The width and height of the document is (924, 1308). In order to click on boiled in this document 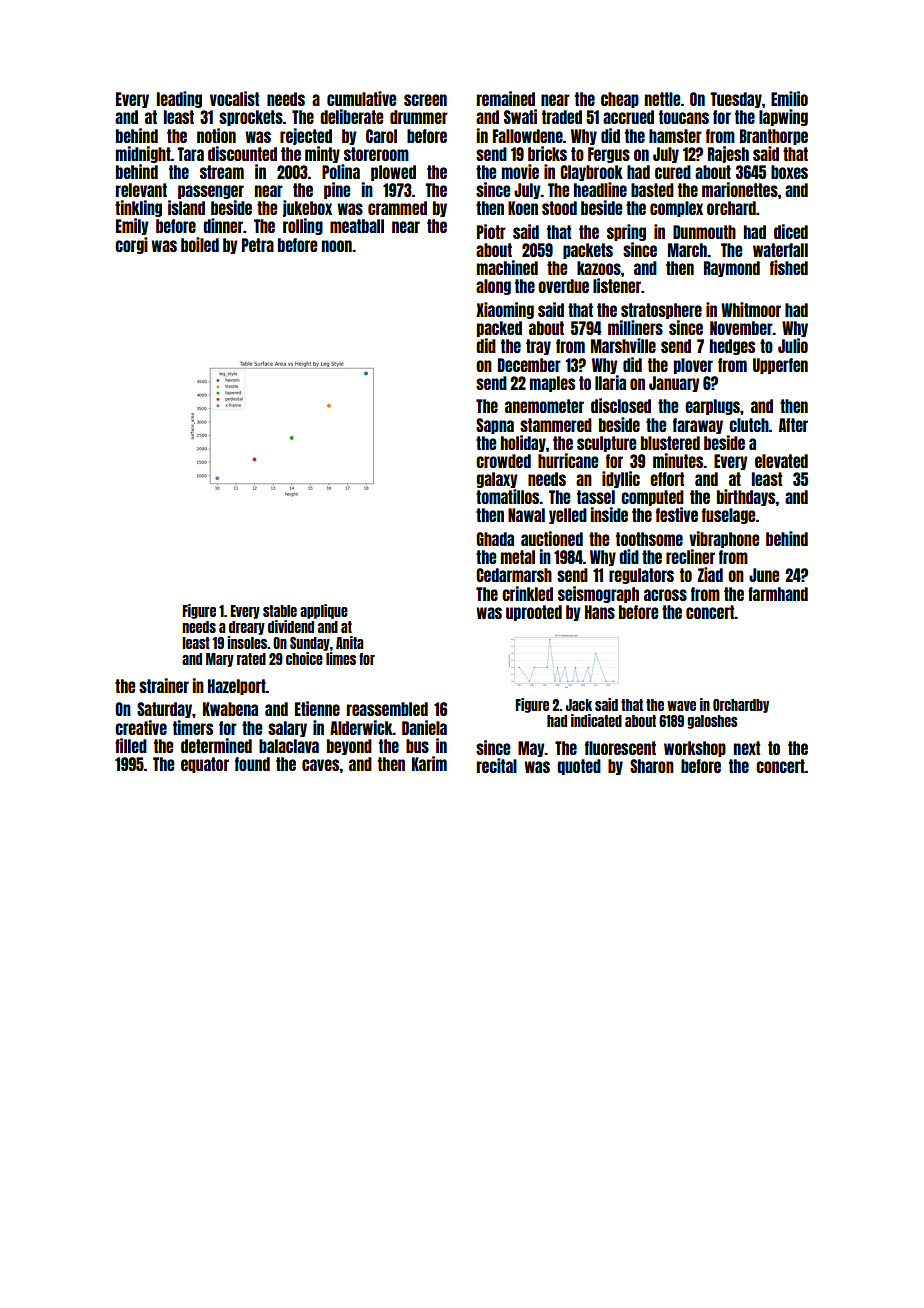, I will do `click(200, 244)`.
